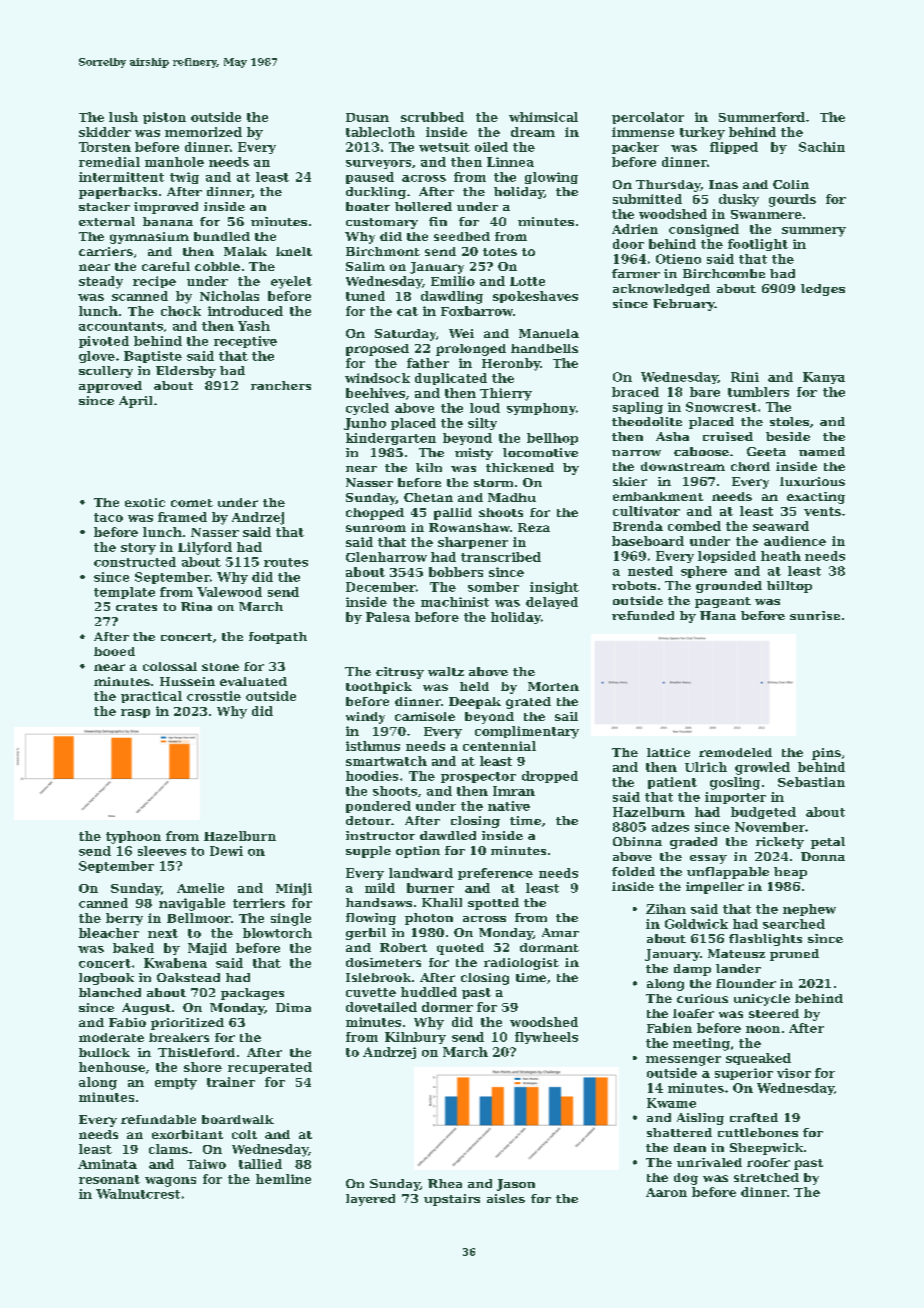 The width and height of the screenshot is (924, 1308). Describe the element at coordinates (540, 452) in the screenshot. I see `locomotive` at that location.
